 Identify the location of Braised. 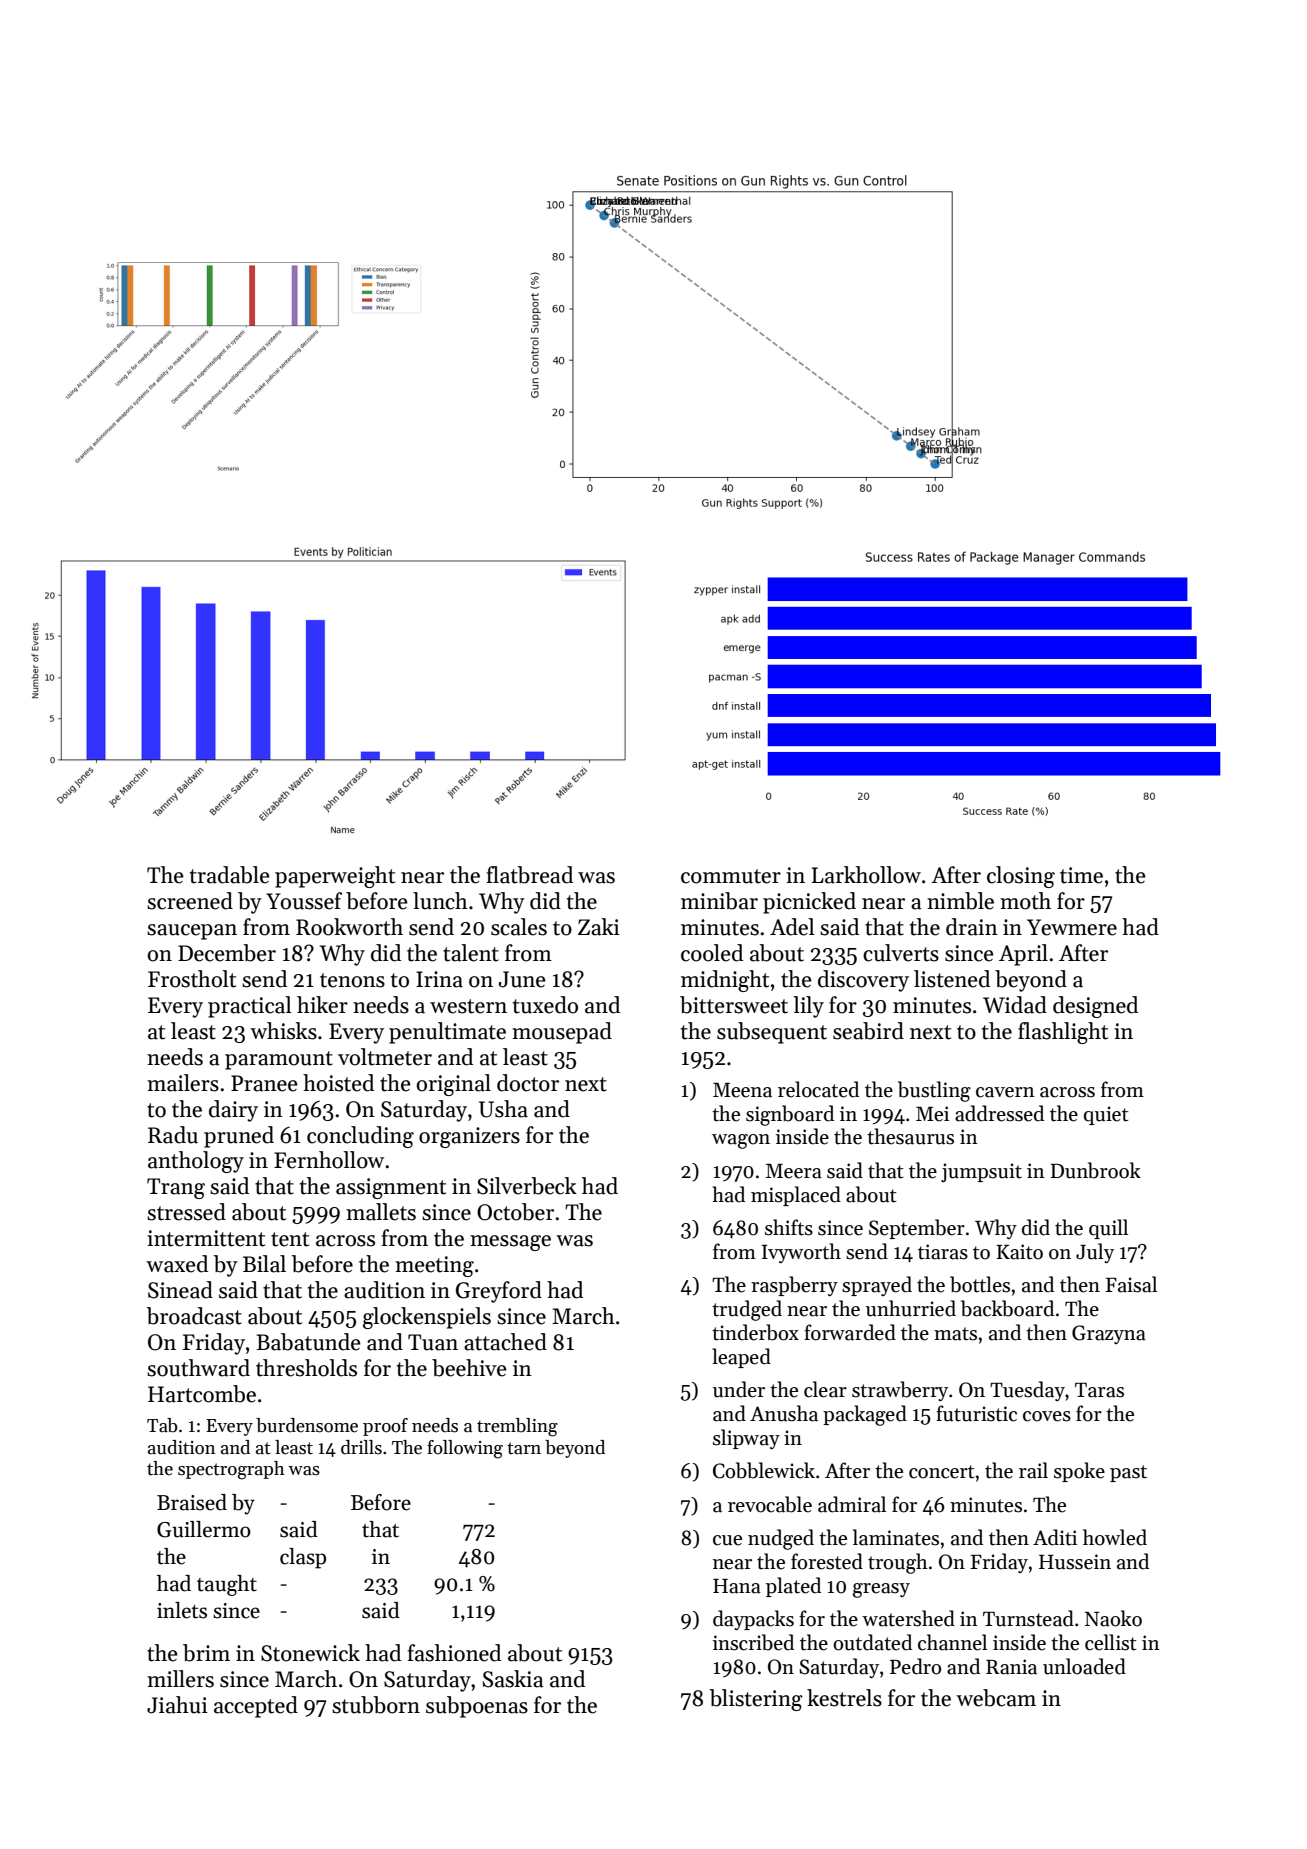
(192, 1502).
